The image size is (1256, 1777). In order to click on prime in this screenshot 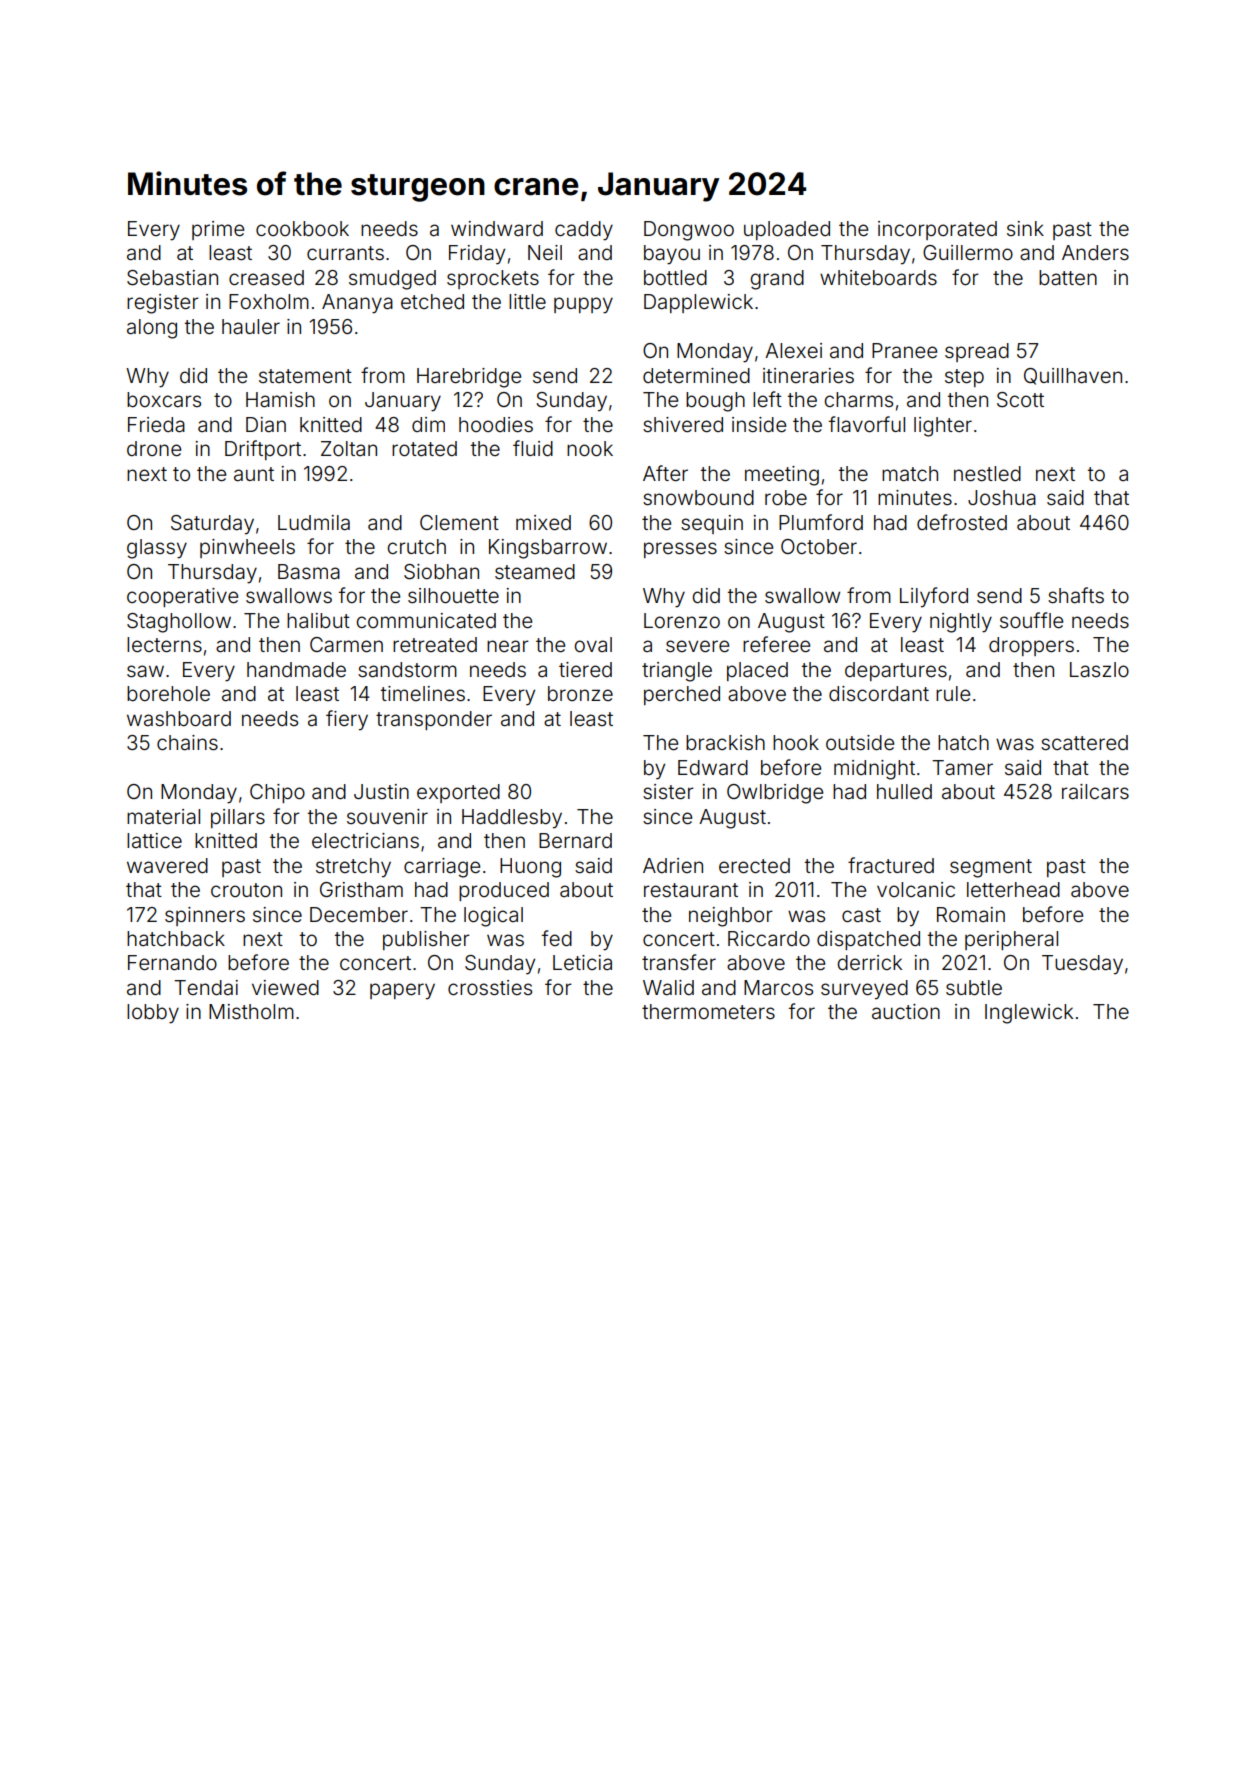, I will do `click(218, 230)`.
